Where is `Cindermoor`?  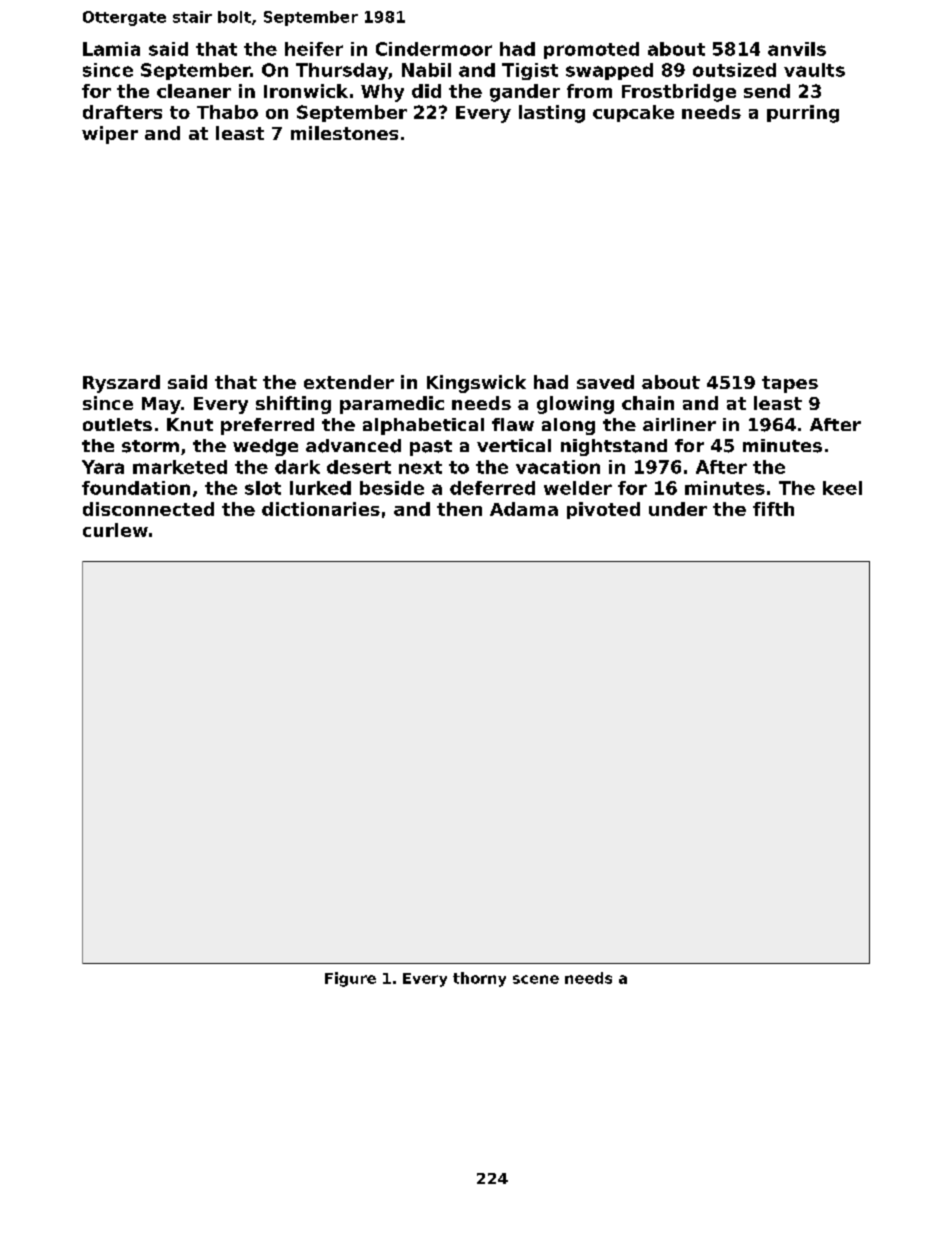
Cindermoor is located at coordinates (434, 49).
